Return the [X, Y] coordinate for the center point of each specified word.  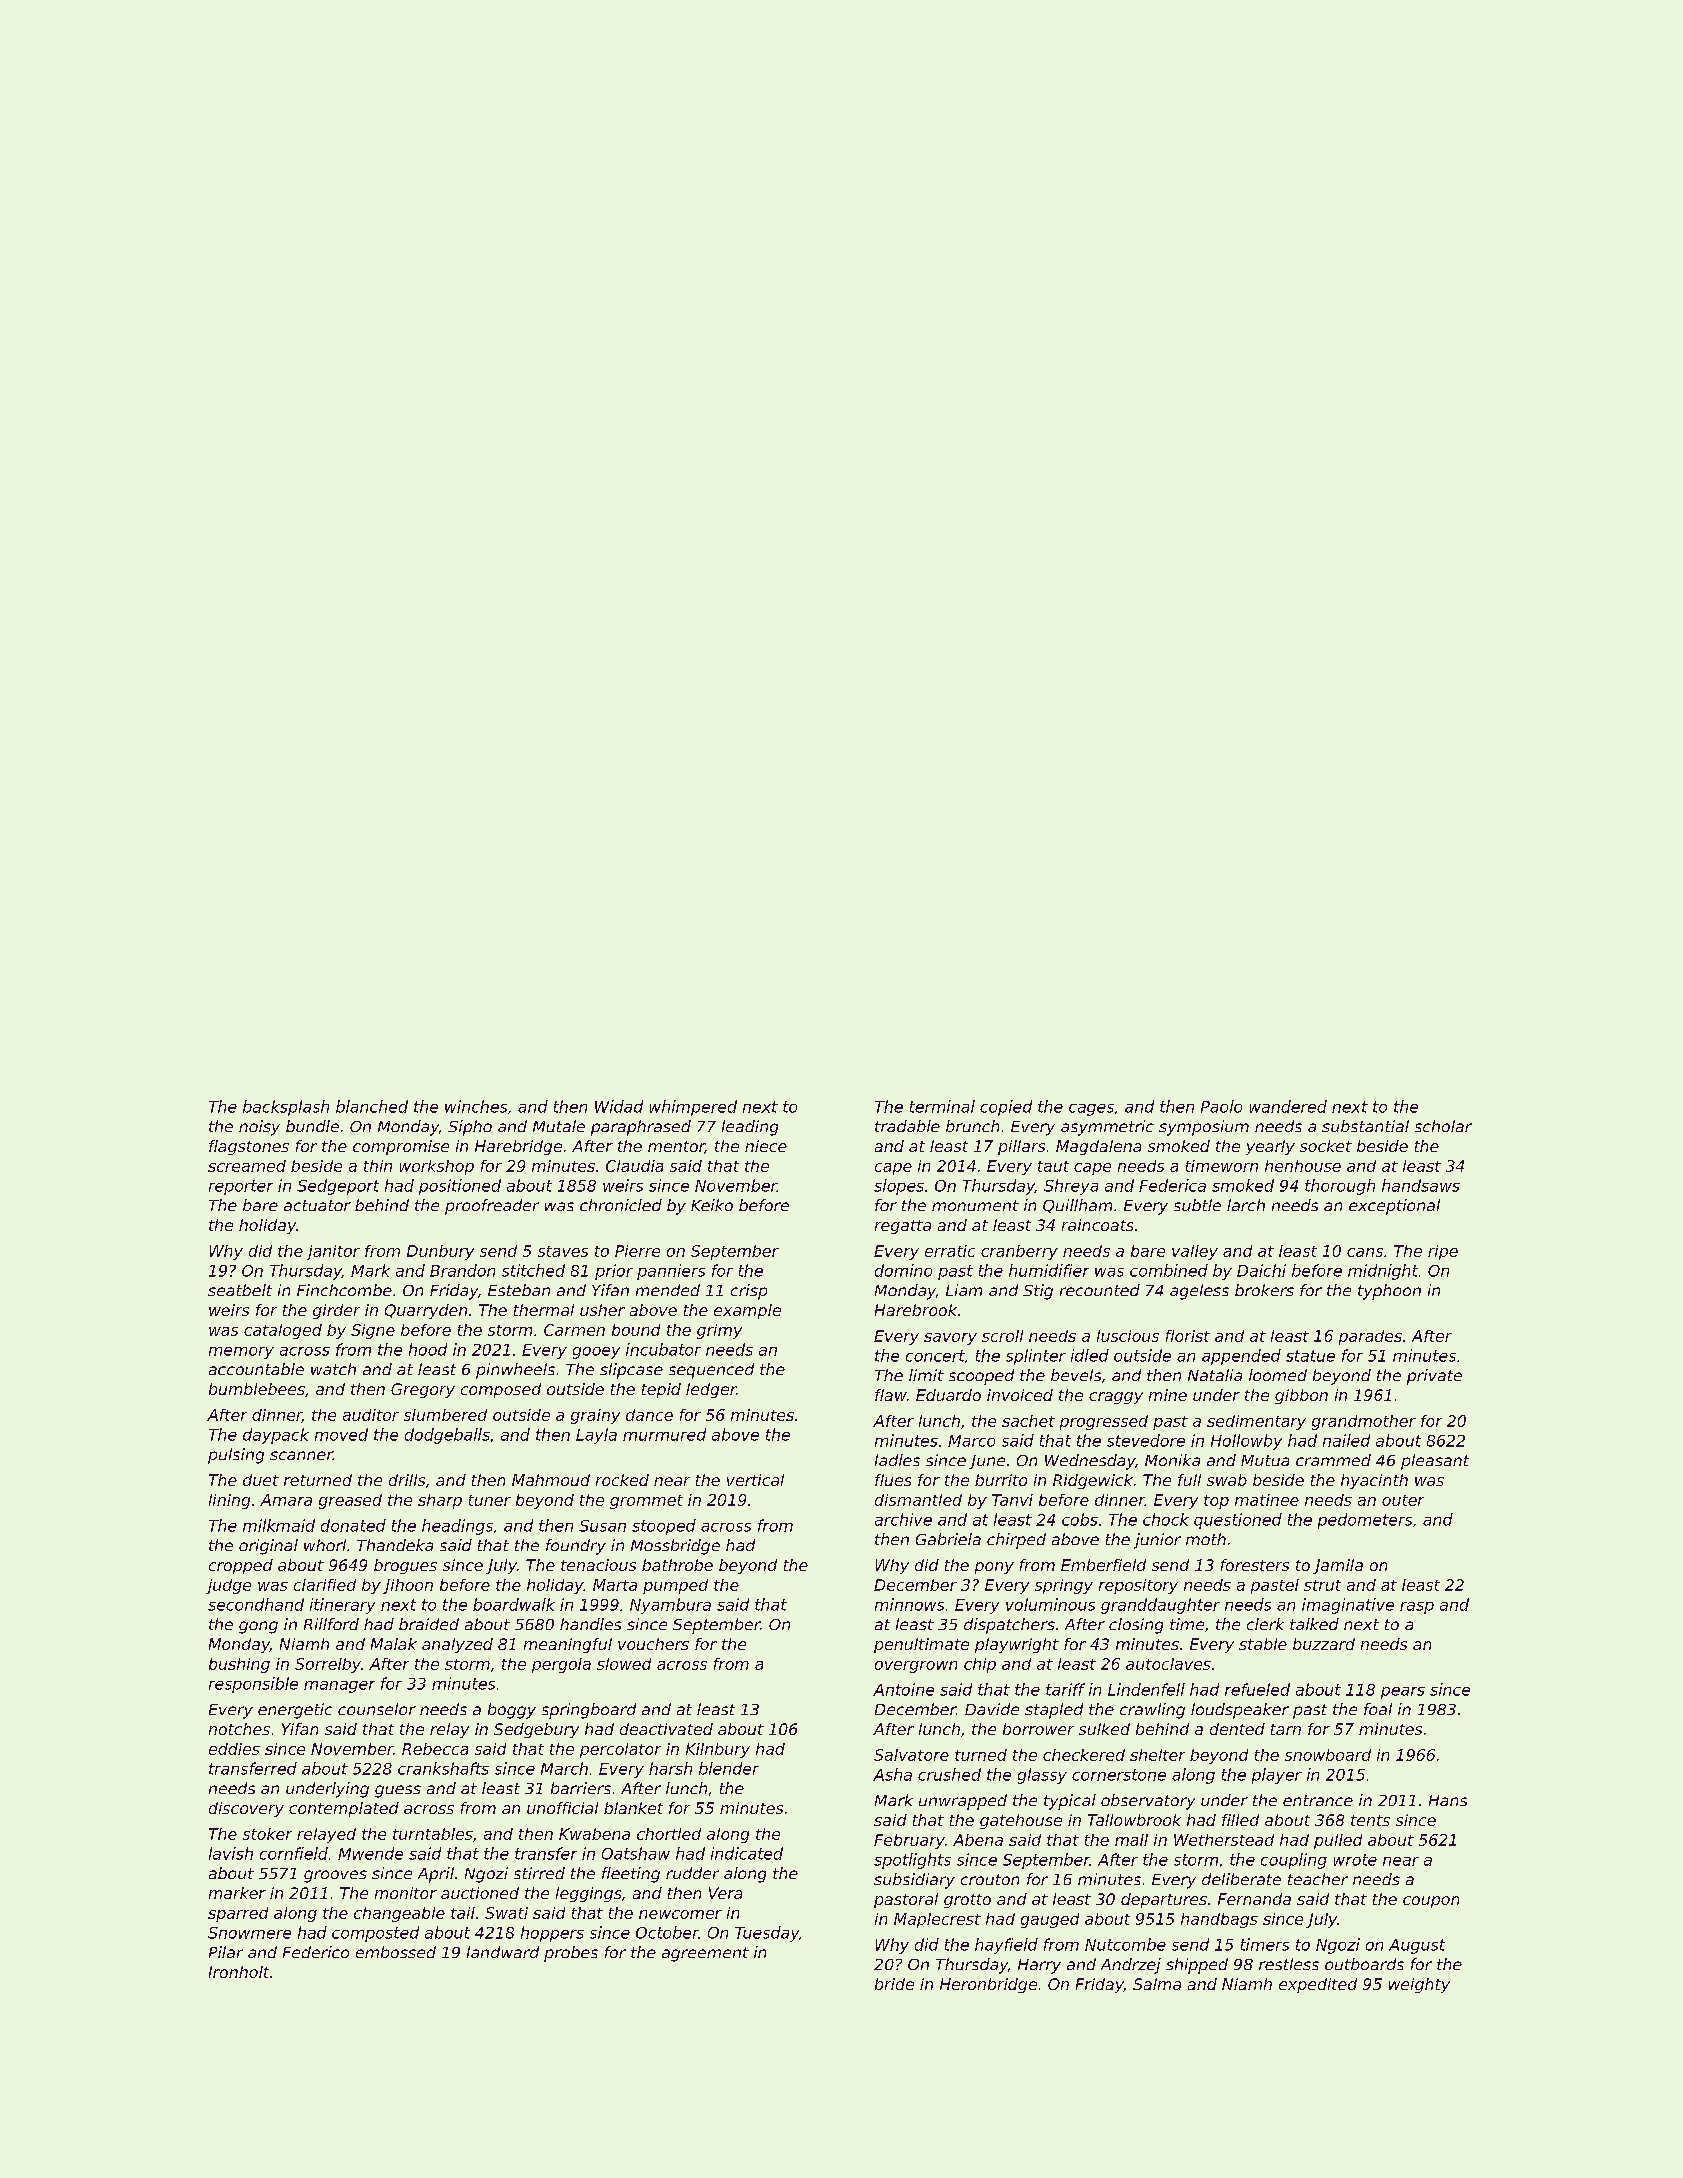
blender [729, 1768]
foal [1378, 1709]
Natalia [1215, 1375]
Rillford [331, 1624]
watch [333, 1369]
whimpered [693, 1108]
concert [935, 1356]
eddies [234, 1749]
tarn [1286, 1729]
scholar [1443, 1126]
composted [375, 1934]
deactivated [666, 1729]
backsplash [286, 1108]
